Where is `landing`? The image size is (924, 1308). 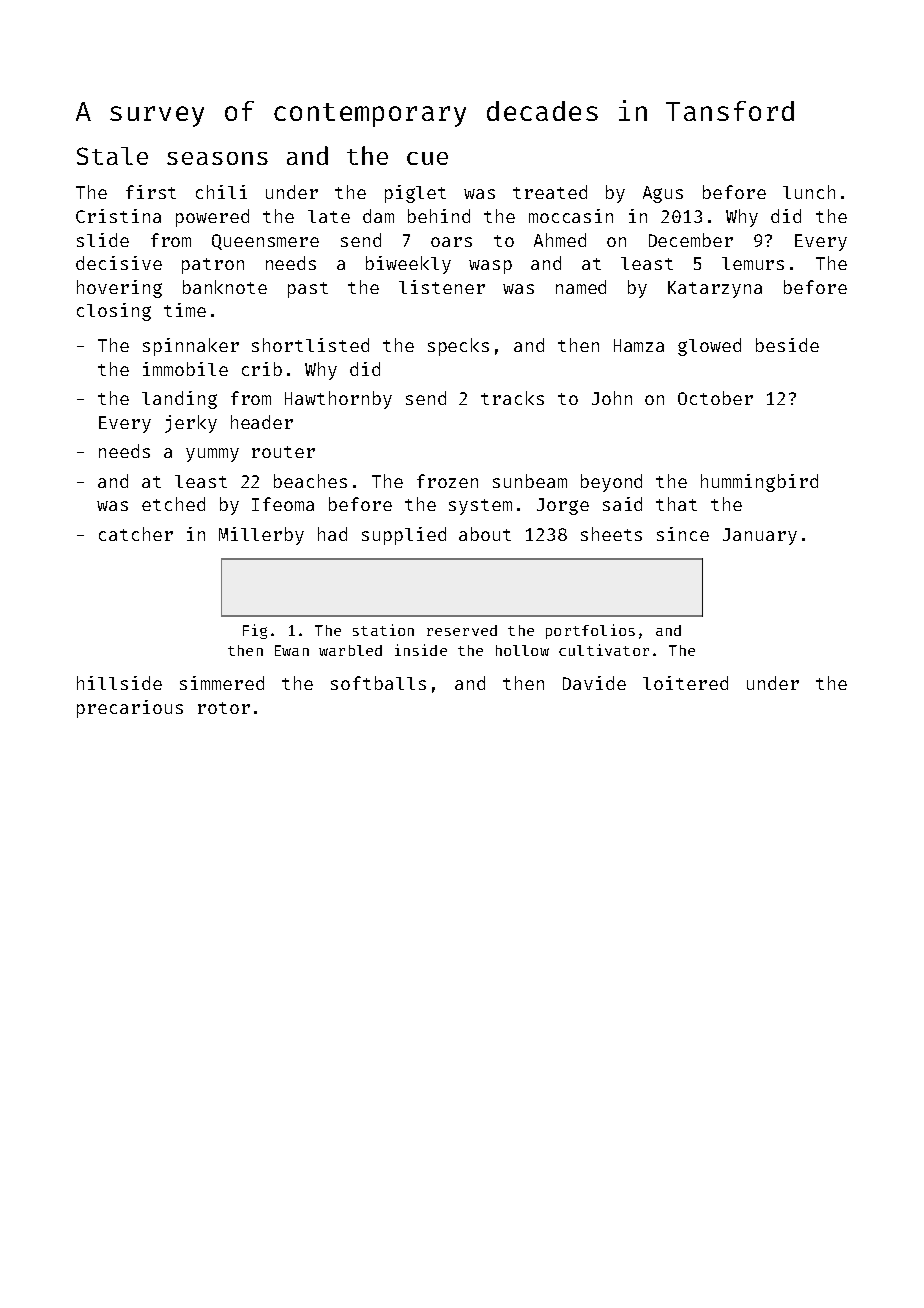 landing is located at coordinates (179, 400).
